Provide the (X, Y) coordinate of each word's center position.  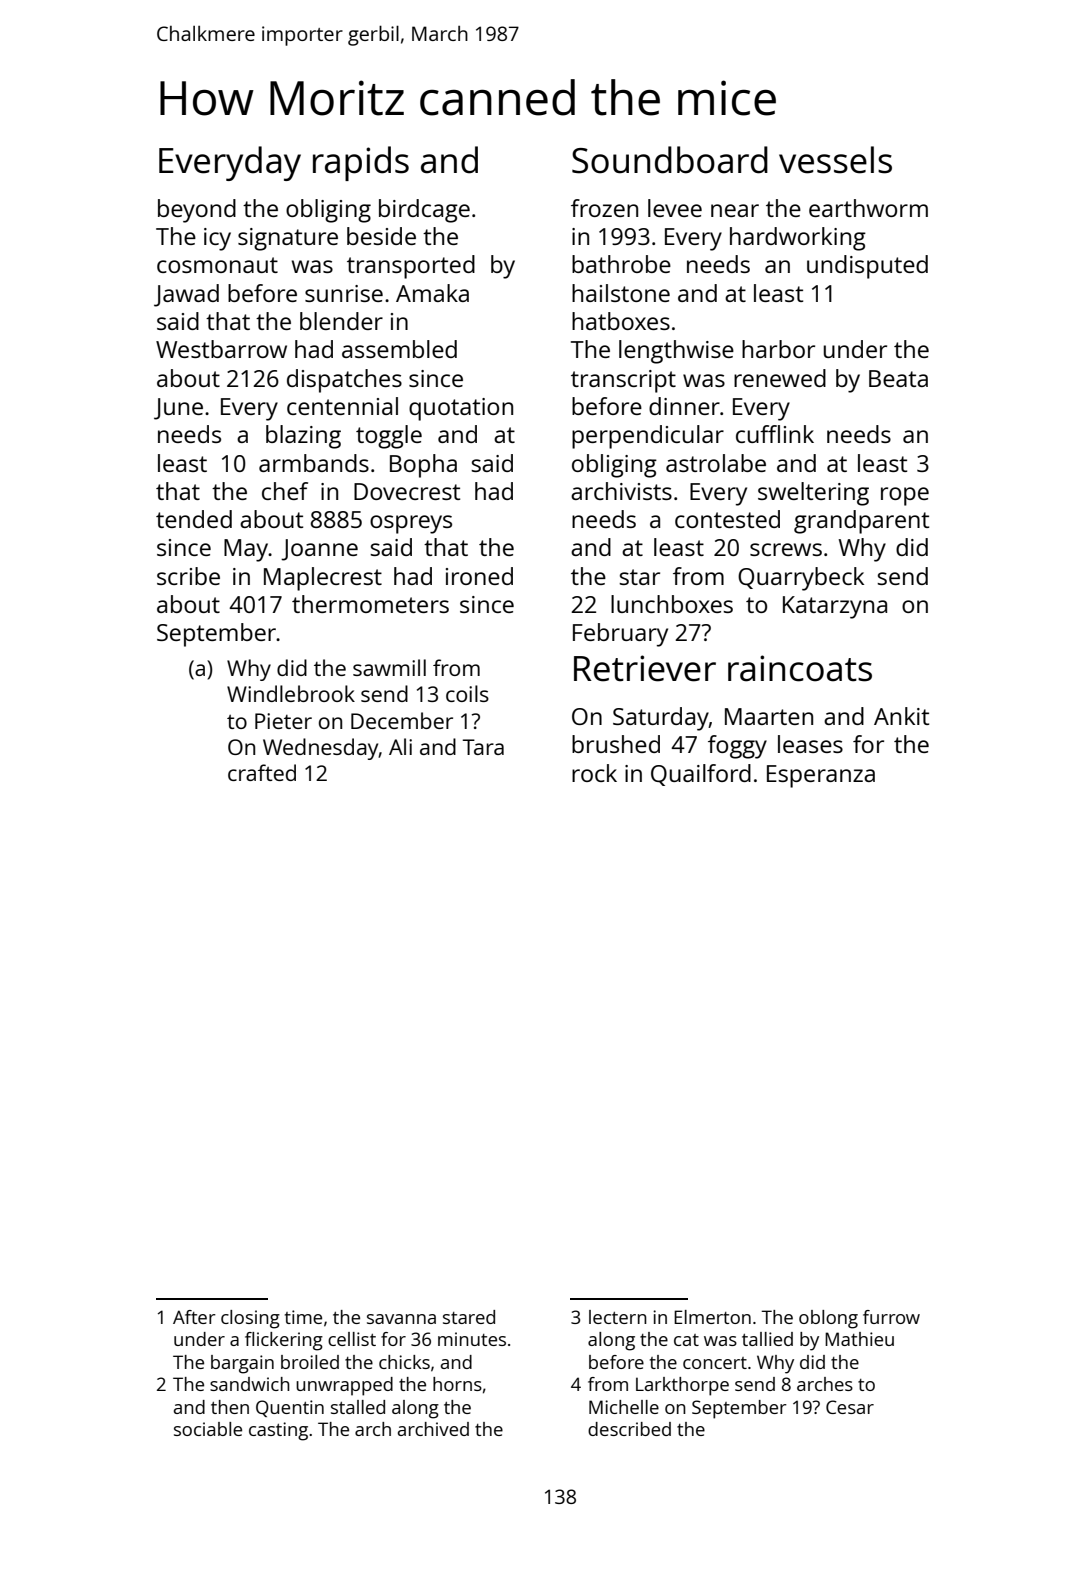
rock (594, 773)
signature (288, 239)
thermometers (370, 604)
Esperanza (821, 776)
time (303, 1317)
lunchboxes (672, 604)
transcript (623, 381)
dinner (684, 406)
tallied (767, 1339)
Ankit (901, 716)
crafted (262, 772)
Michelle (624, 1407)
